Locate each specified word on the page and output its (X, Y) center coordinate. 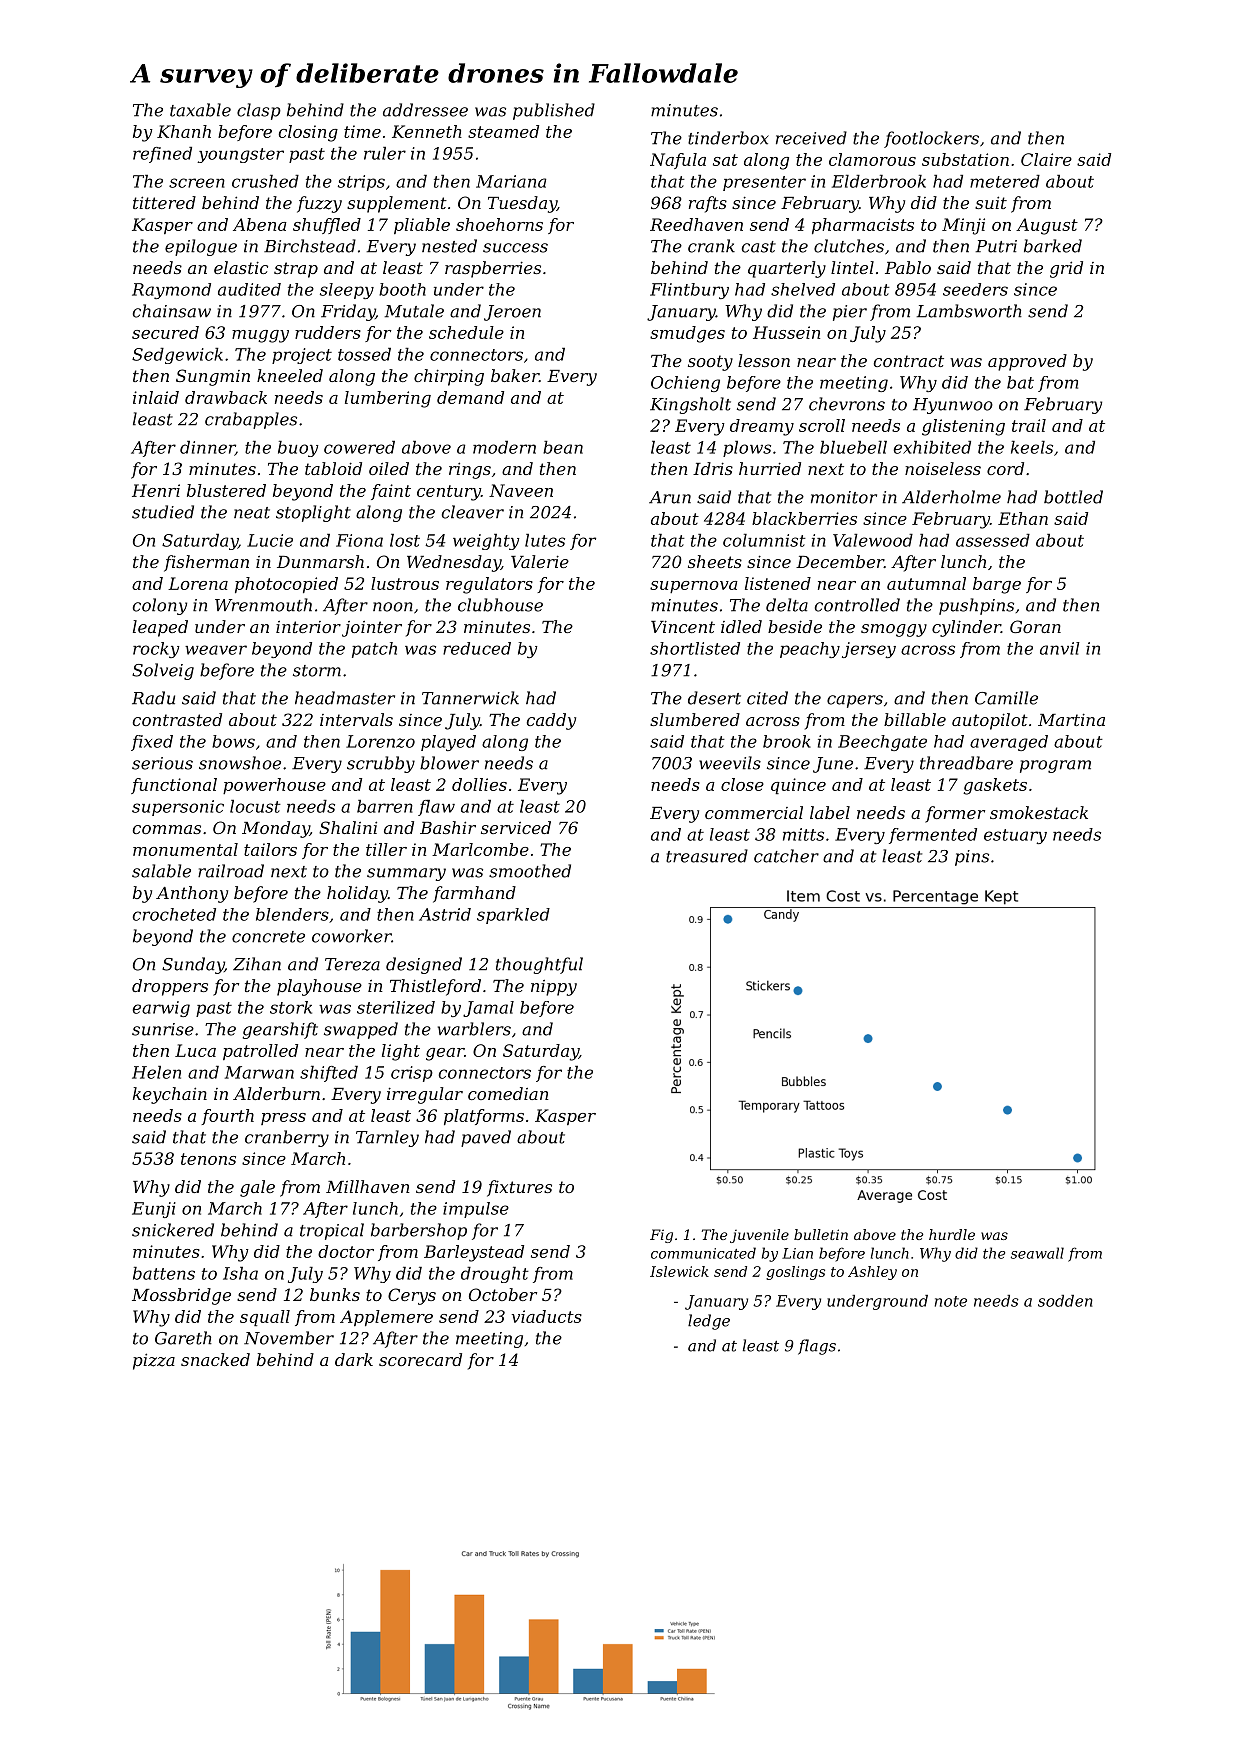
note (951, 1301)
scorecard (420, 1359)
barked (1053, 246)
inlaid (156, 397)
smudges (687, 334)
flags (817, 1347)
